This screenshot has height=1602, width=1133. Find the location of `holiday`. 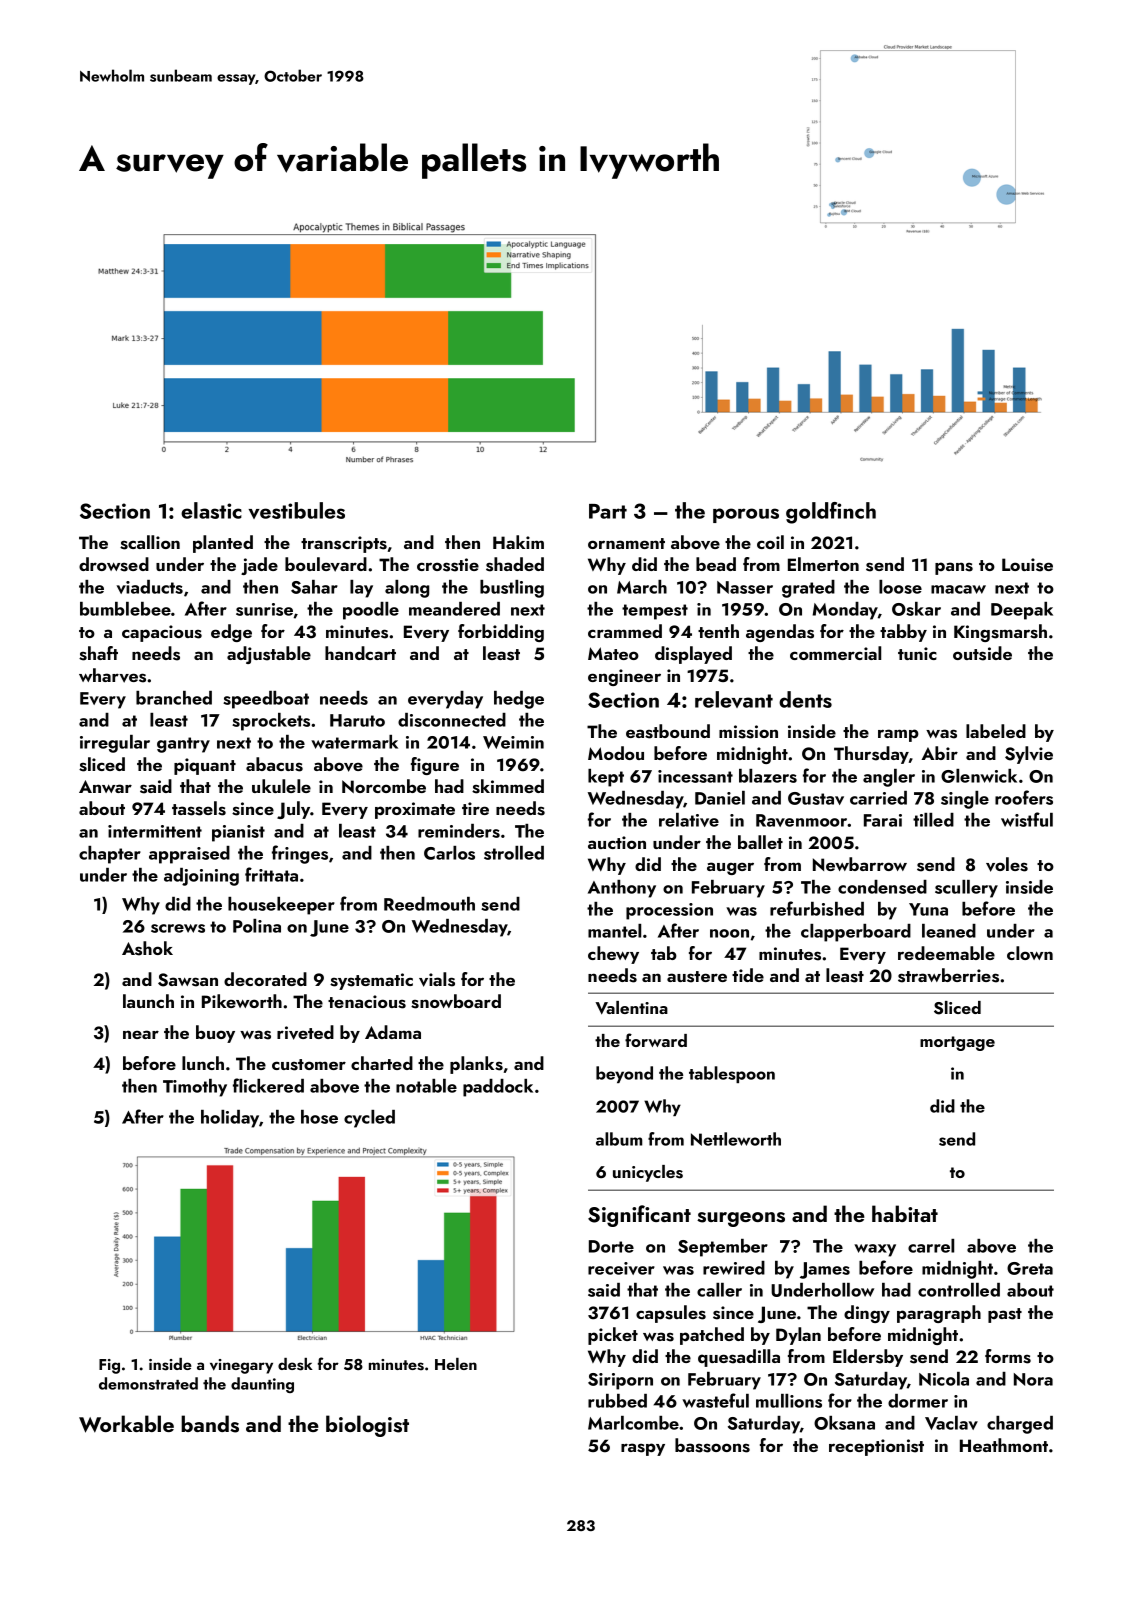

holiday is located at coordinates (230, 1119).
